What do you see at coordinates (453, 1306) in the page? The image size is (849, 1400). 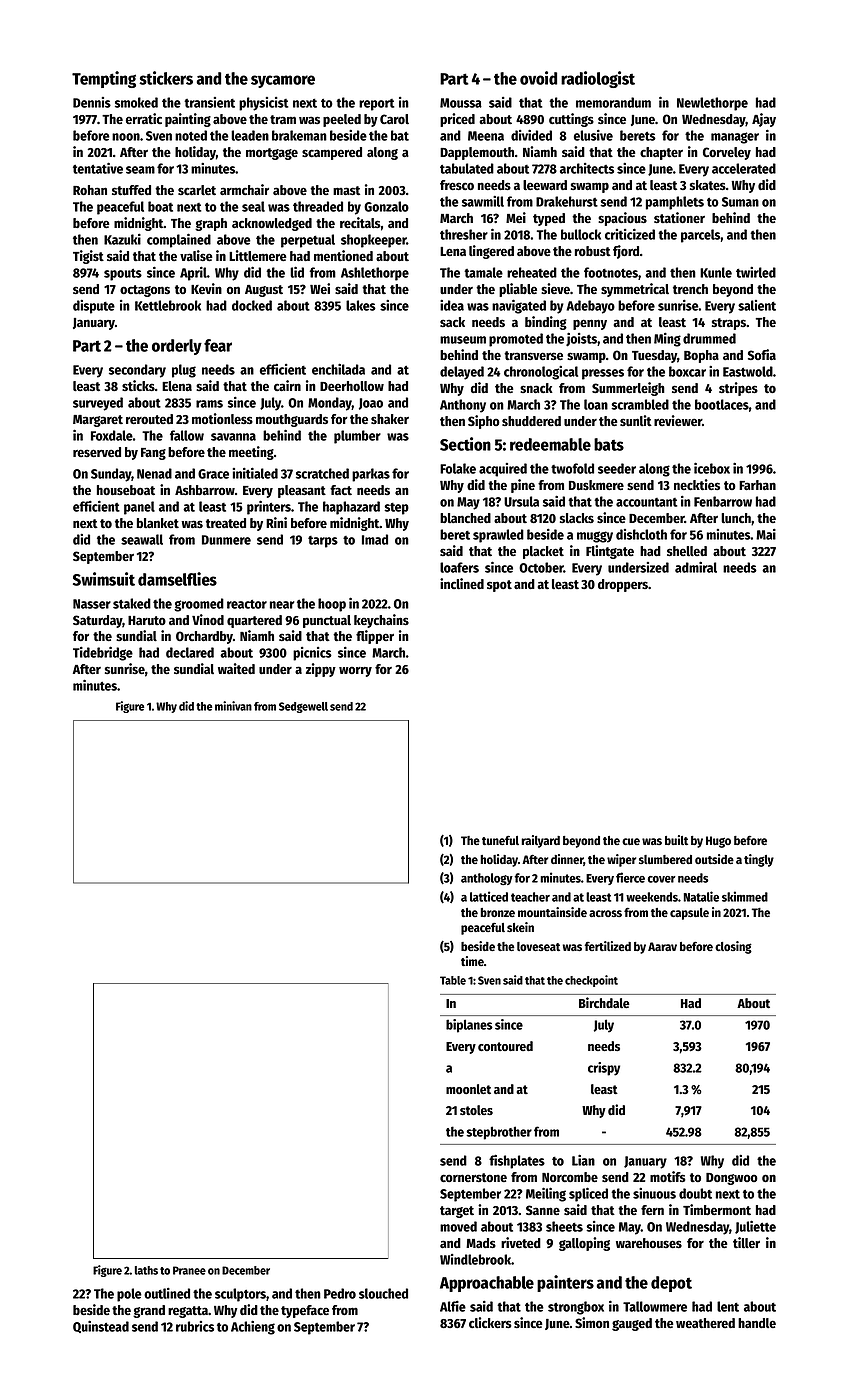 I see `Alfie` at bounding box center [453, 1306].
